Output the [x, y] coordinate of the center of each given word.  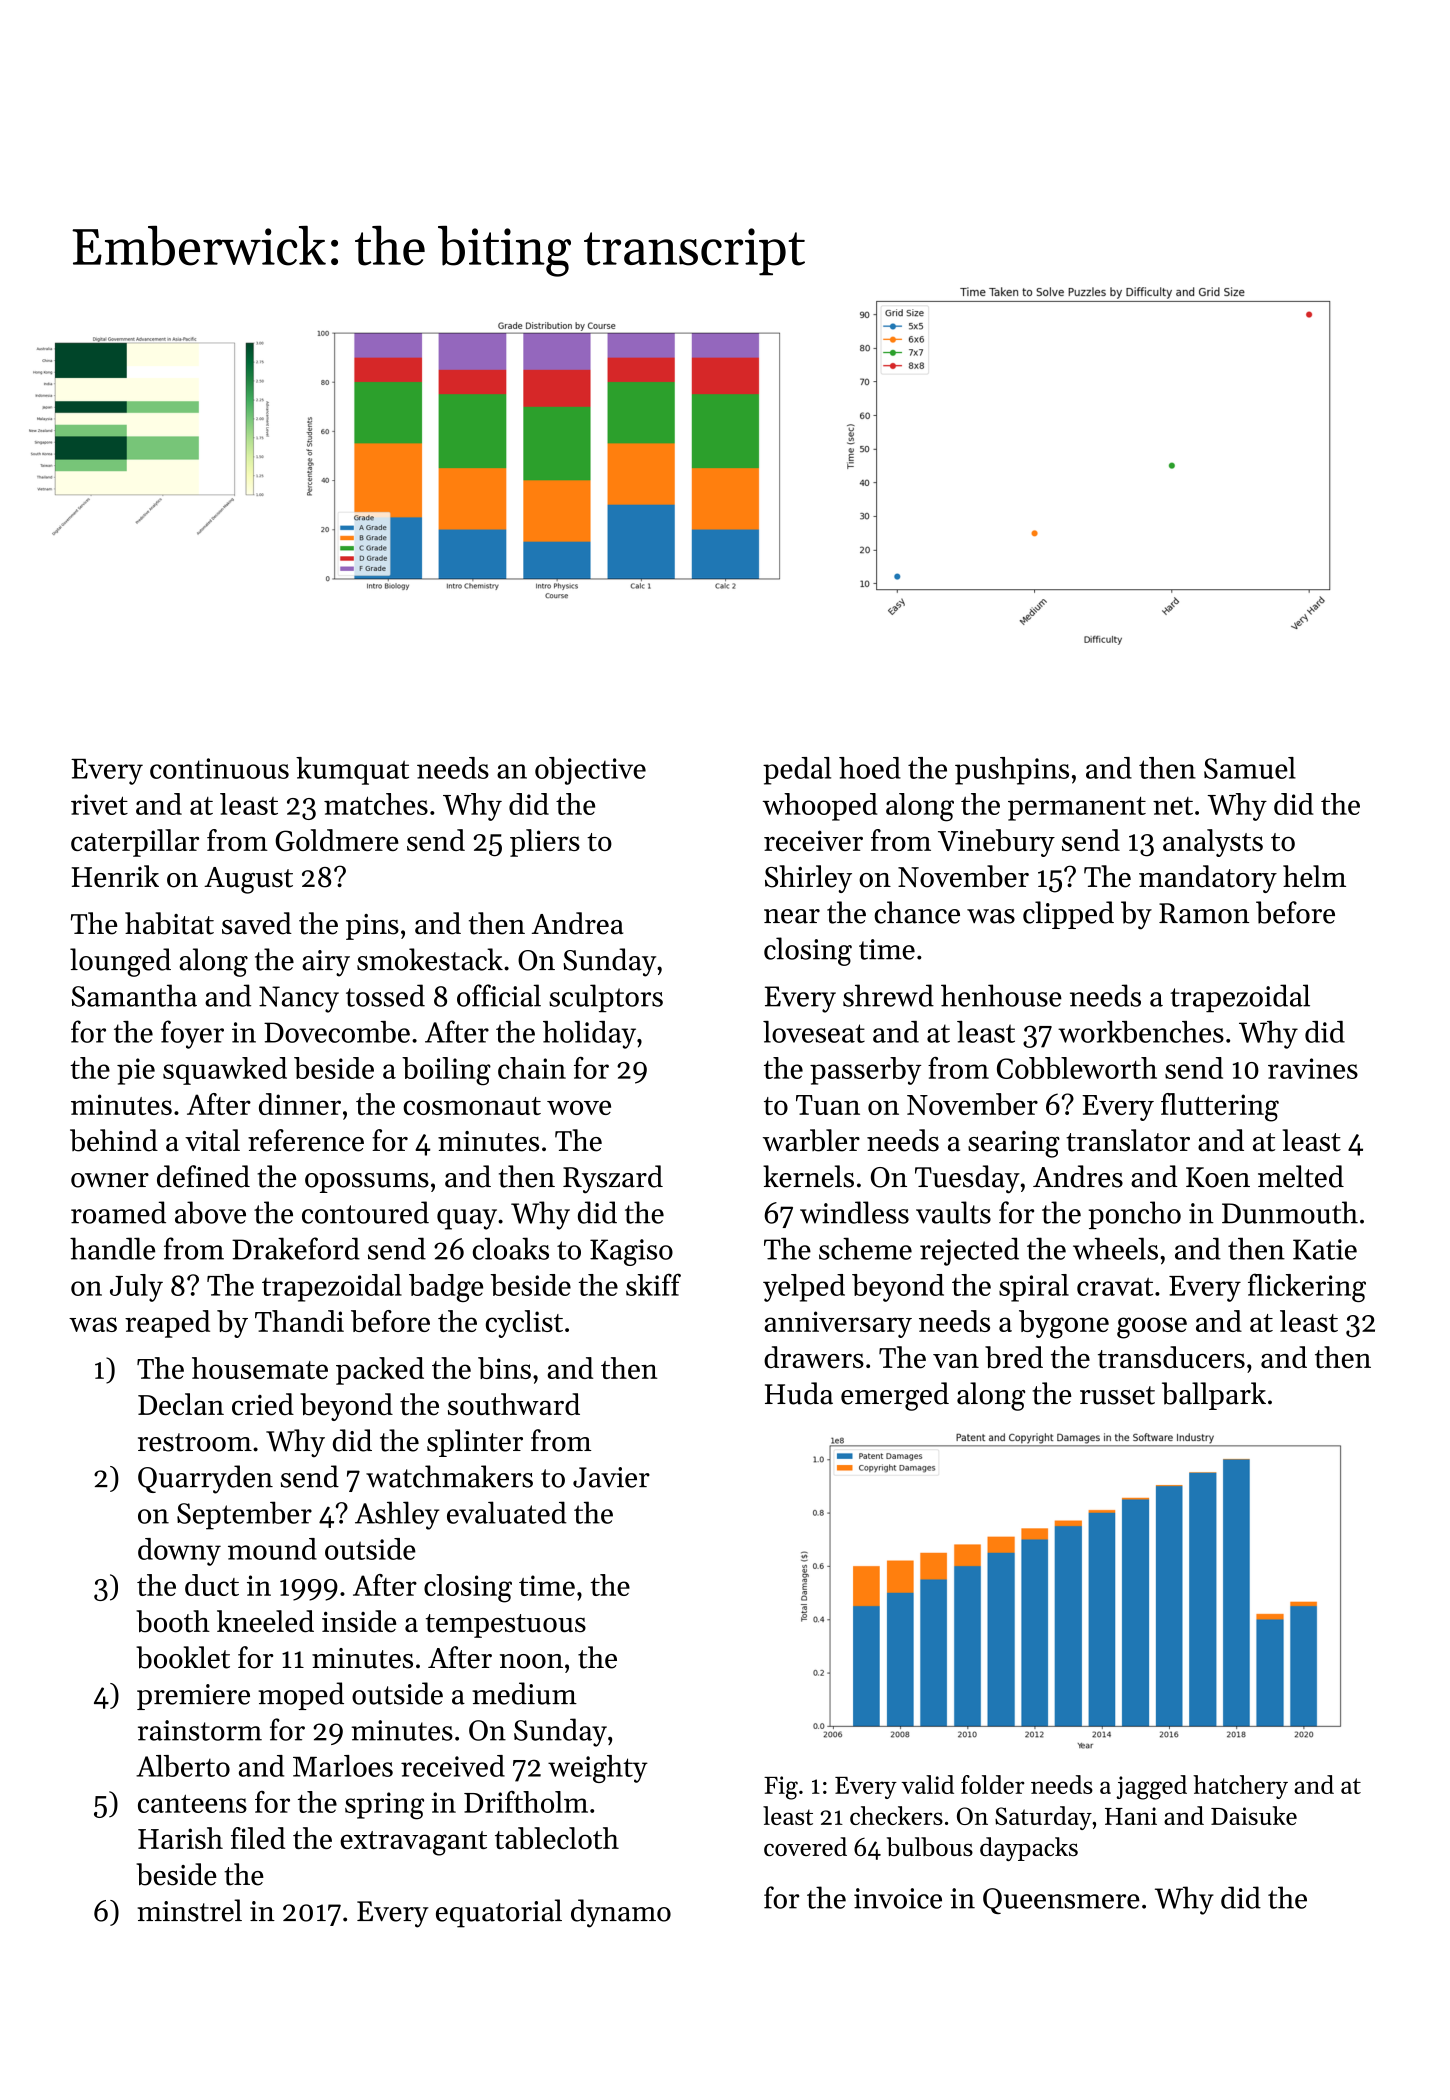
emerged [895, 1396]
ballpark [1214, 1396]
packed [380, 1371]
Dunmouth [1290, 1212]
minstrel [190, 1910]
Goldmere [337, 840]
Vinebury [996, 843]
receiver [813, 840]
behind [114, 1140]
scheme [865, 1248]
